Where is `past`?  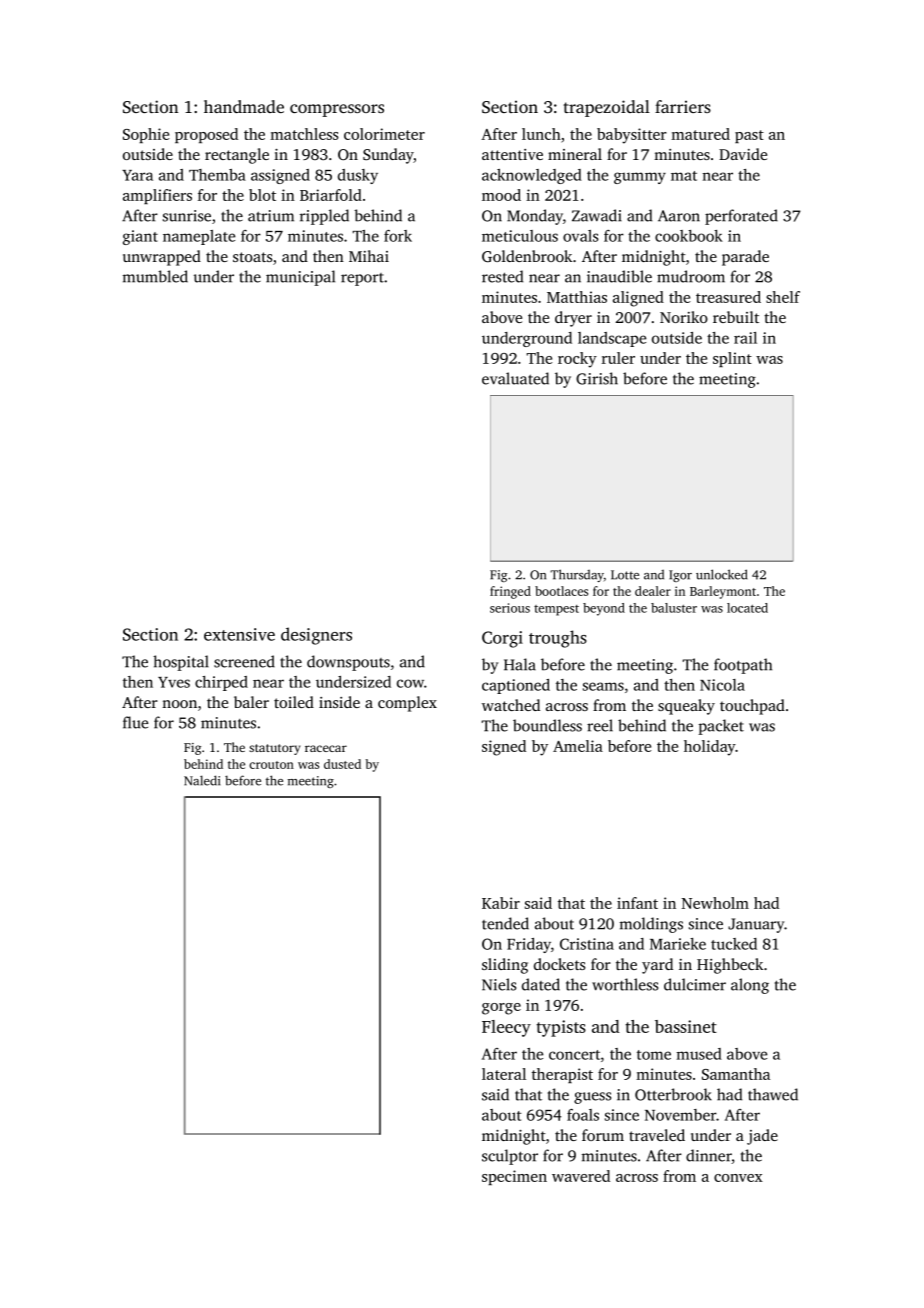 past is located at coordinates (749, 136).
